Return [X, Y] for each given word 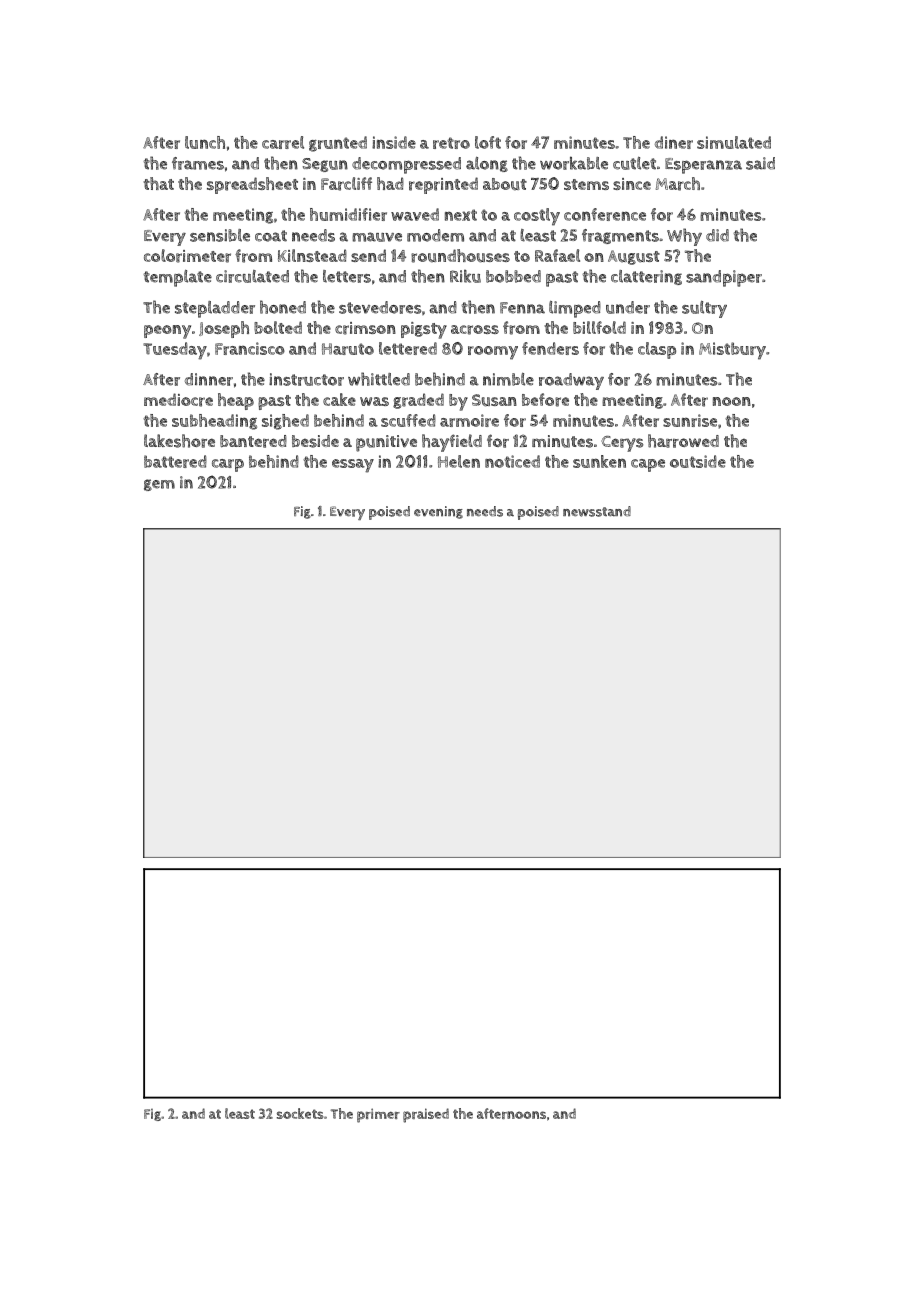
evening [438, 512]
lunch [205, 142]
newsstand [597, 511]
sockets [300, 1113]
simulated [734, 142]
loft [488, 142]
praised [426, 1115]
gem [159, 485]
